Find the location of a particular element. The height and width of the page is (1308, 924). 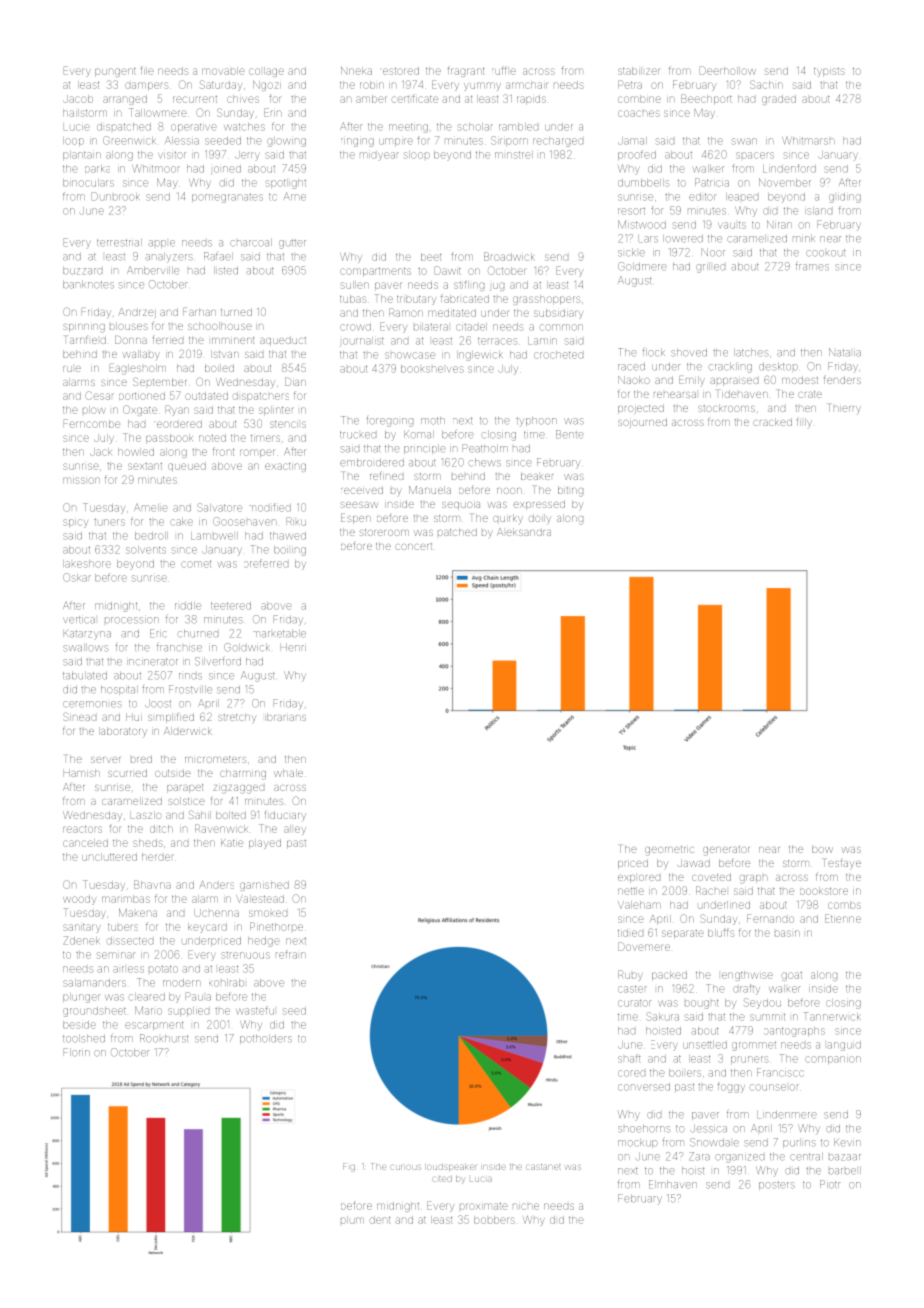

Florin is located at coordinates (77, 1052).
